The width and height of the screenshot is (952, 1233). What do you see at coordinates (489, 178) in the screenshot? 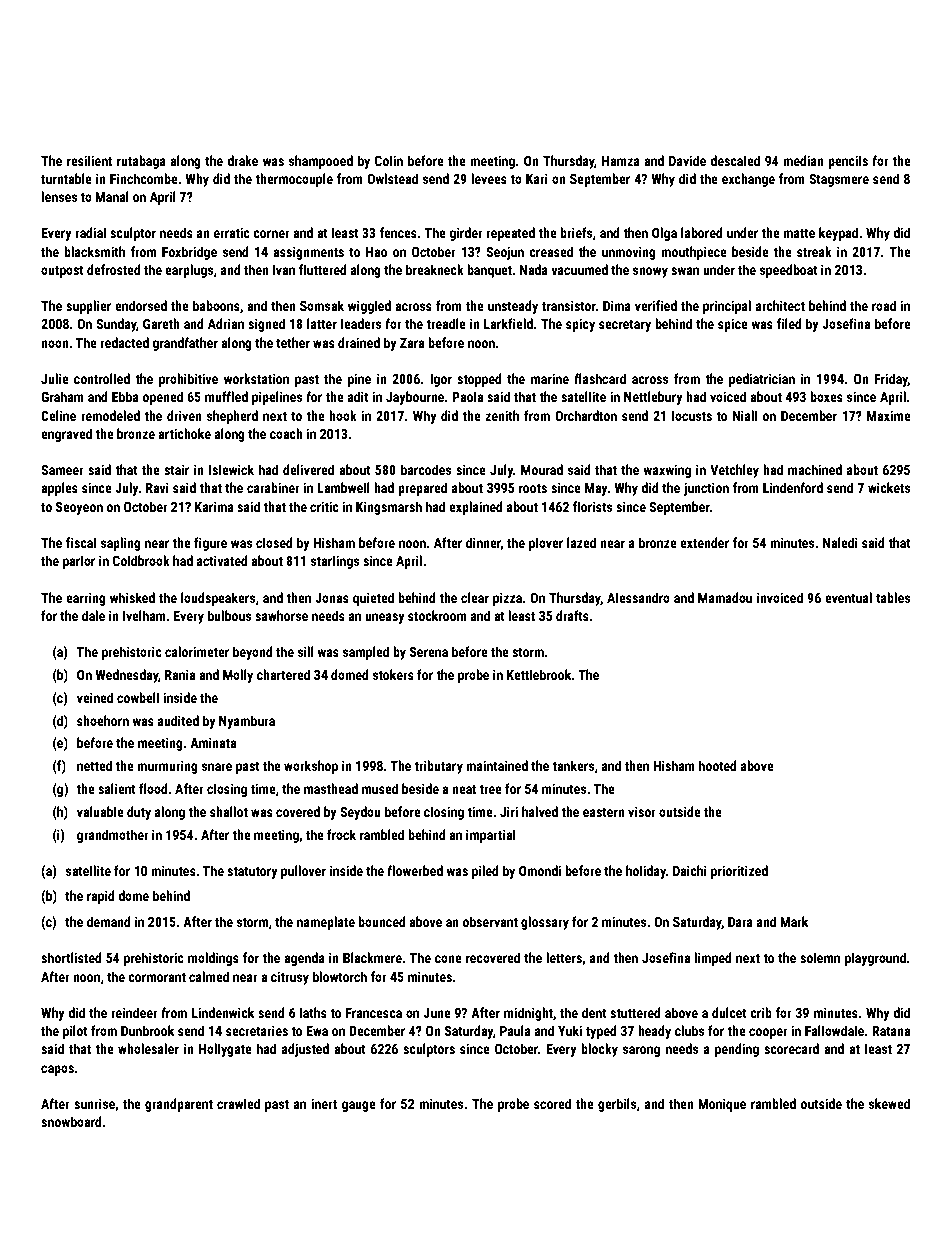
I see `levees` at bounding box center [489, 178].
